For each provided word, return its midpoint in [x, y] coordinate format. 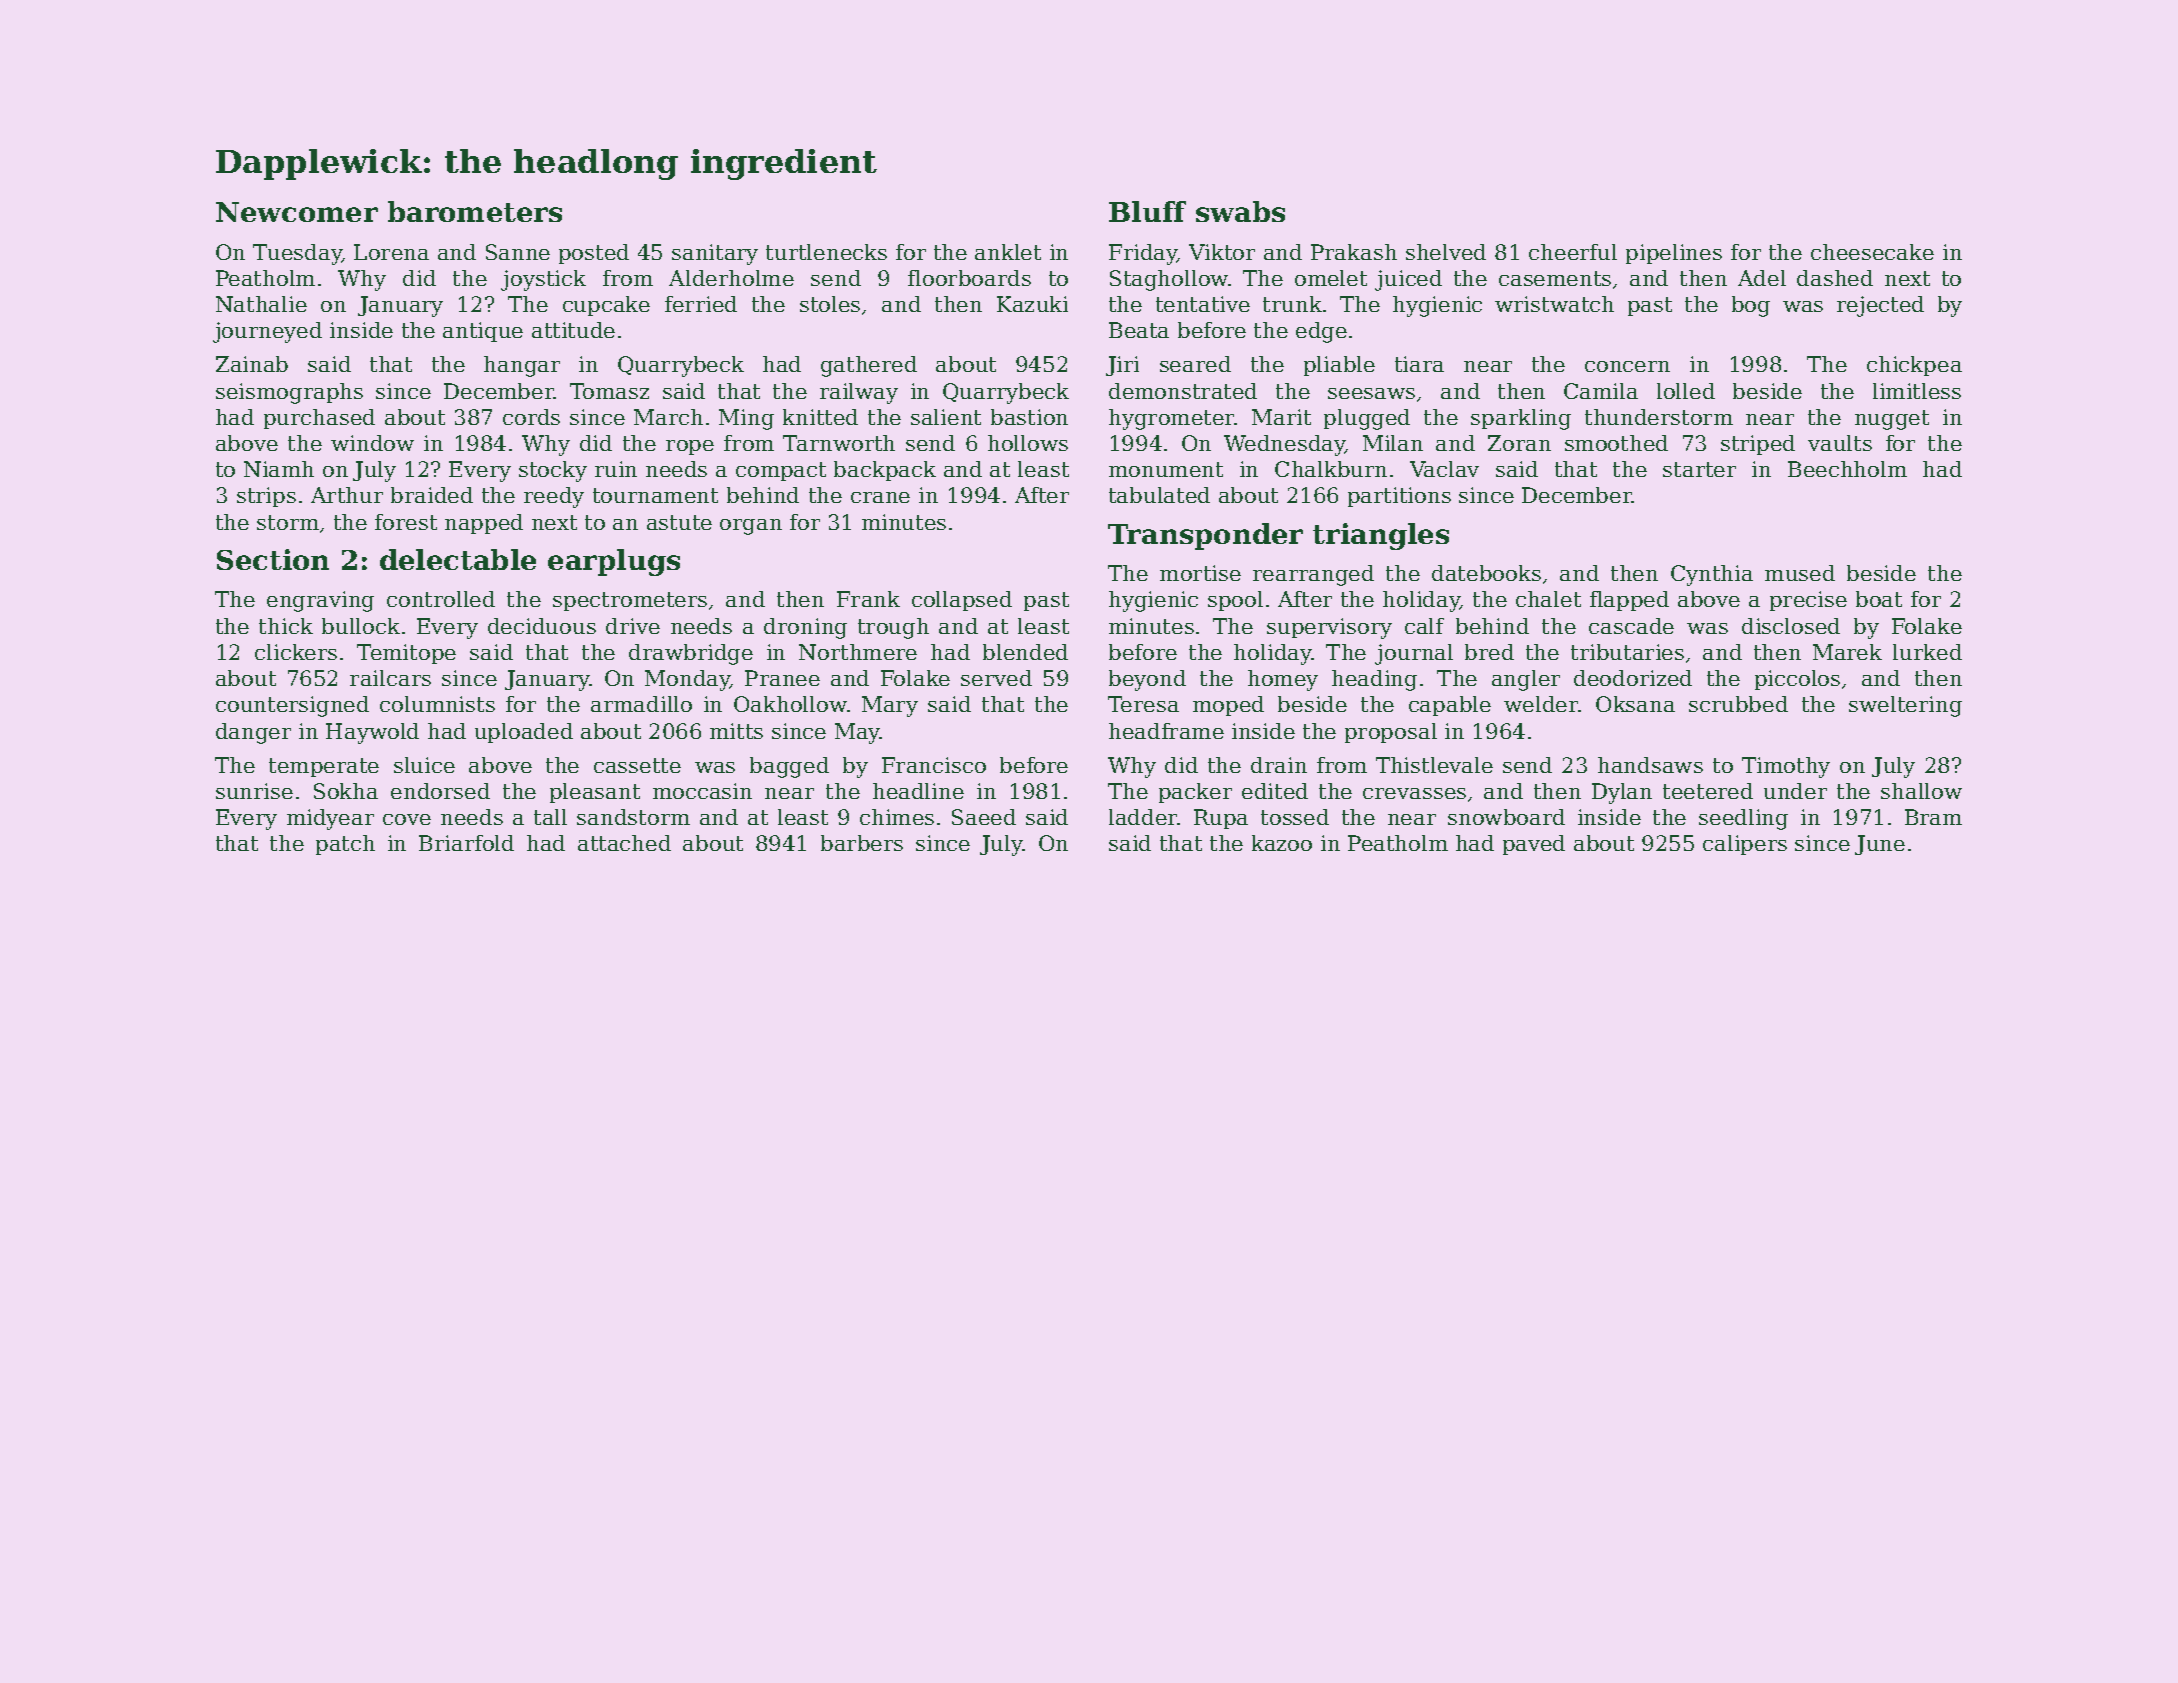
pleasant [595, 793]
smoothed [1616, 443]
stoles [830, 304]
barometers [475, 211]
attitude [573, 330]
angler [1526, 680]
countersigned [292, 706]
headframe [1166, 731]
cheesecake [1872, 252]
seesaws [1371, 393]
